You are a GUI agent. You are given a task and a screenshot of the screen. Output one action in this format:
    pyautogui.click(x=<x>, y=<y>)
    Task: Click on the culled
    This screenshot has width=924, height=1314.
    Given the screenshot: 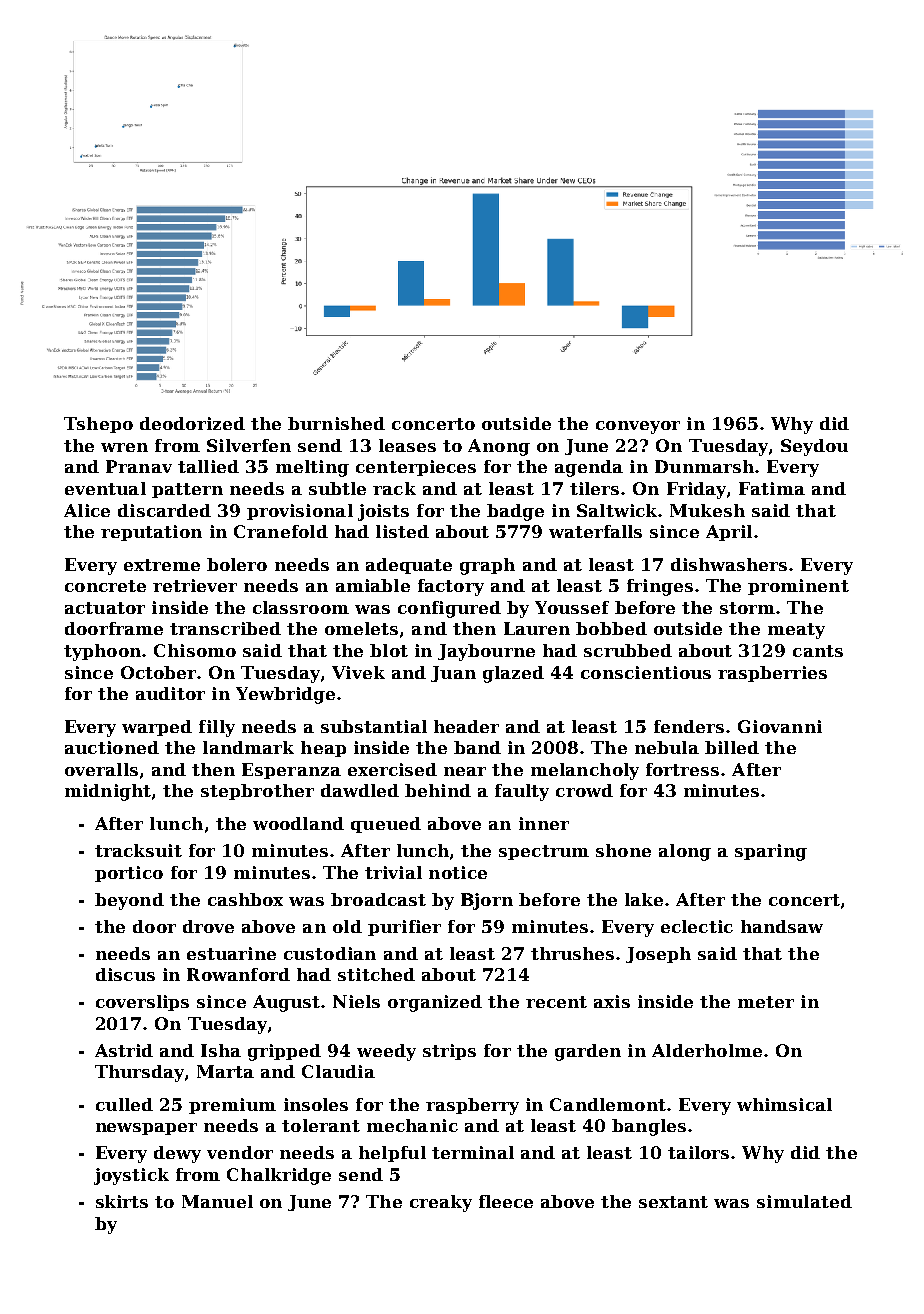 What is the action you would take?
    pyautogui.click(x=124, y=1104)
